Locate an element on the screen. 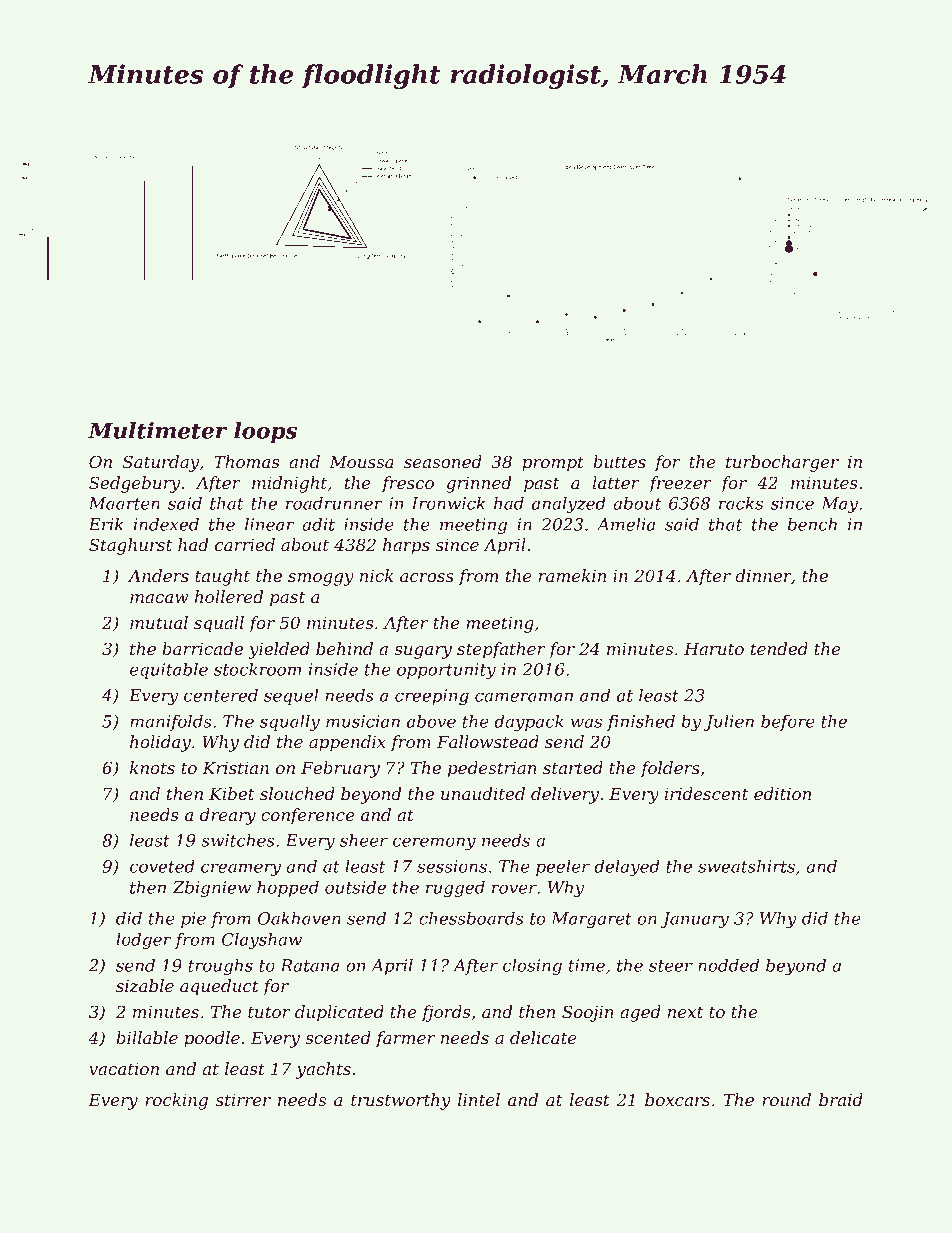 The image size is (952, 1233). cameraman is located at coordinates (524, 697).
